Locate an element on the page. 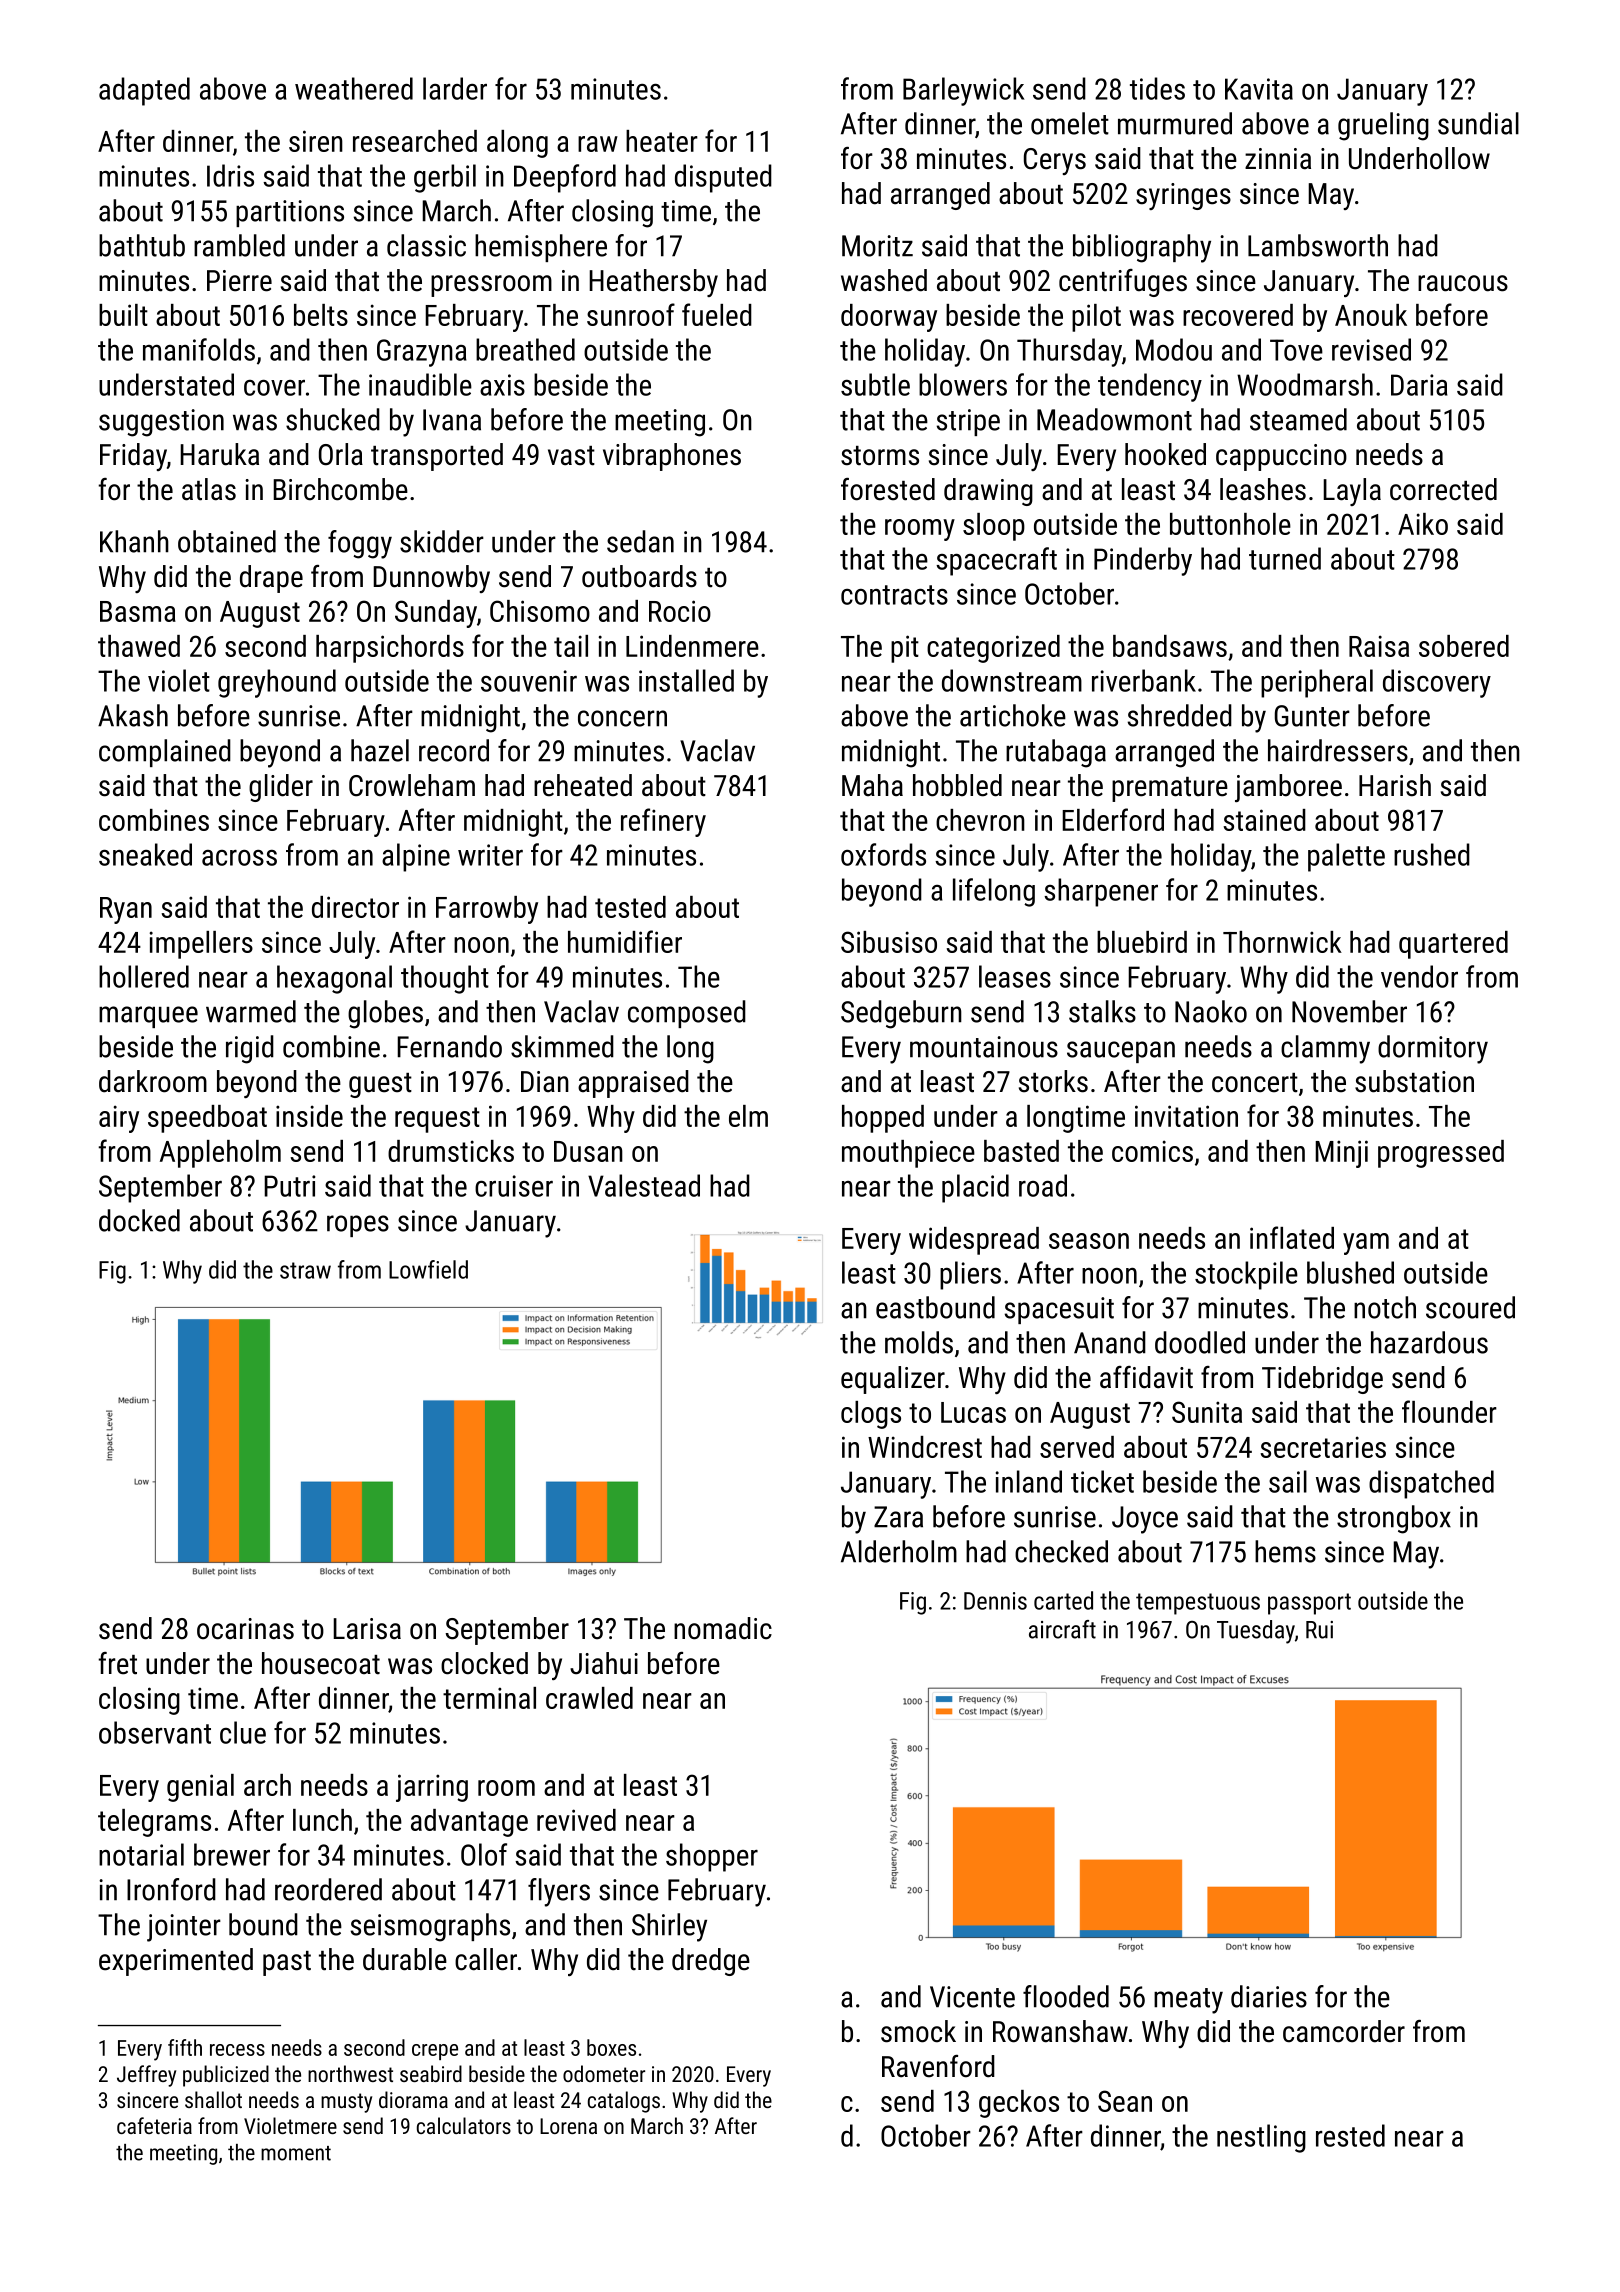  belts is located at coordinates (321, 315).
